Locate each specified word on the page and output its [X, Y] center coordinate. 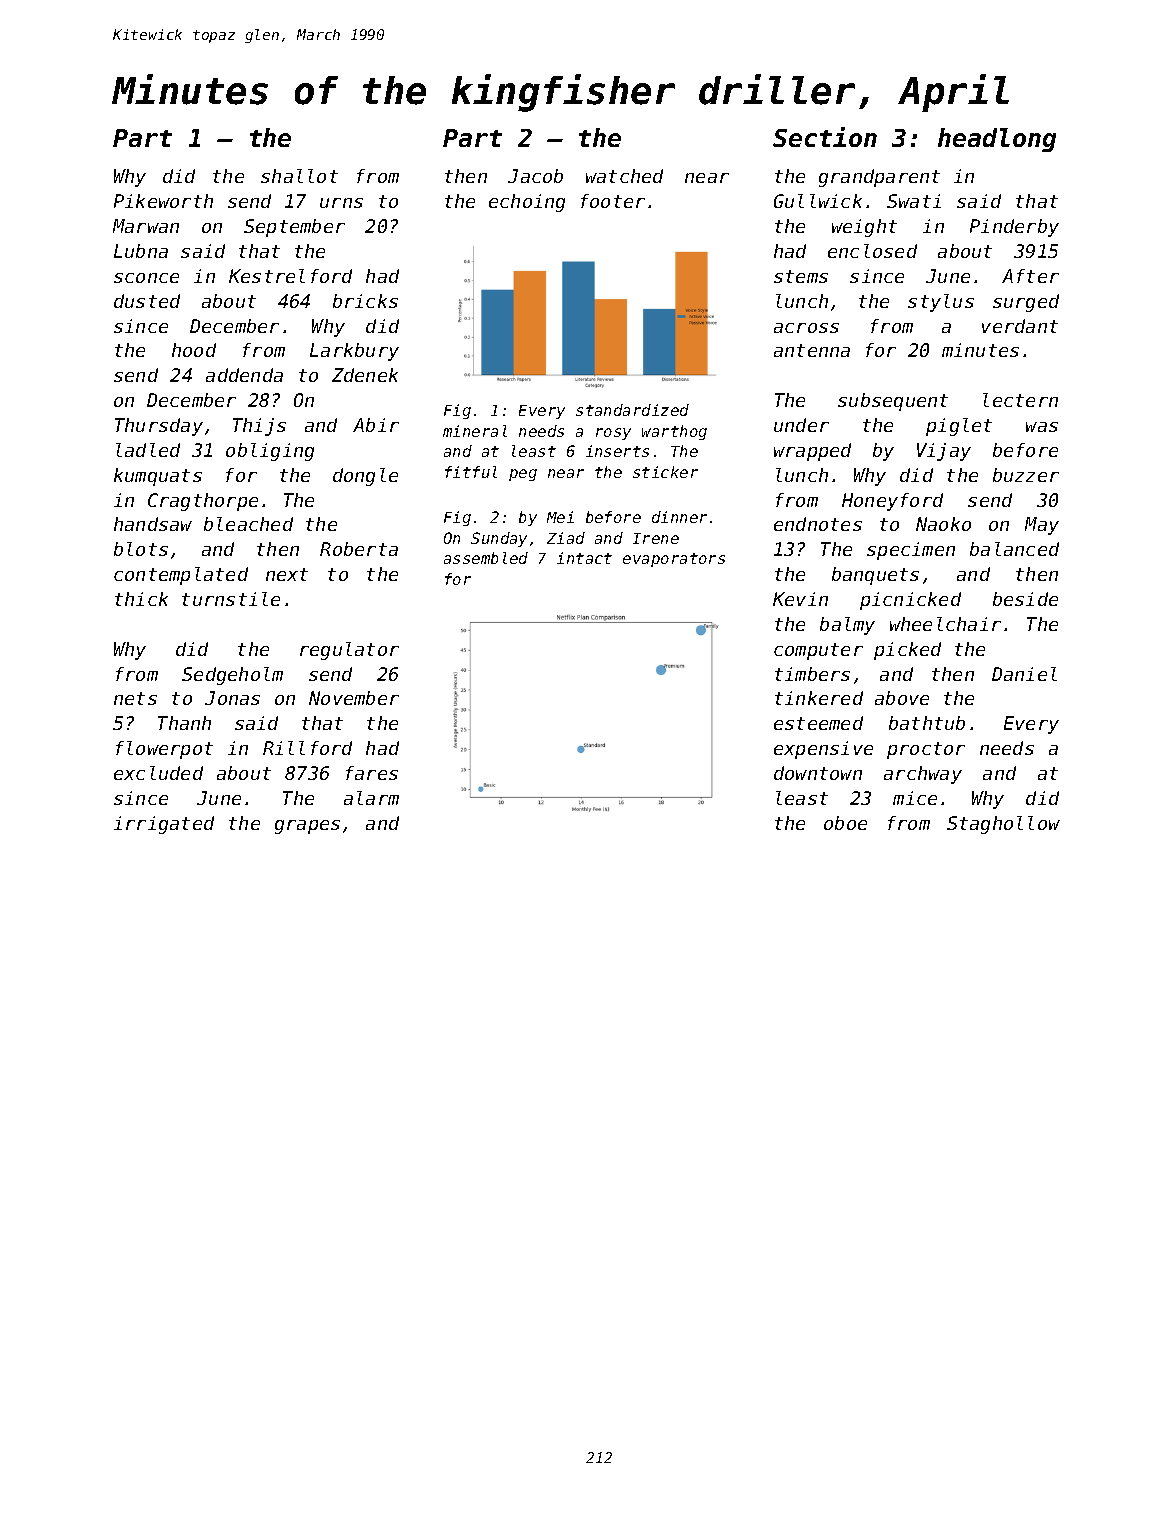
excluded [158, 773]
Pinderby [1014, 228]
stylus [941, 303]
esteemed [818, 723]
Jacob [535, 176]
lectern [1020, 400]
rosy [613, 434]
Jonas [232, 698]
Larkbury [354, 352]
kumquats [158, 477]
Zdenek [365, 375]
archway [923, 775]
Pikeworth [163, 201]
